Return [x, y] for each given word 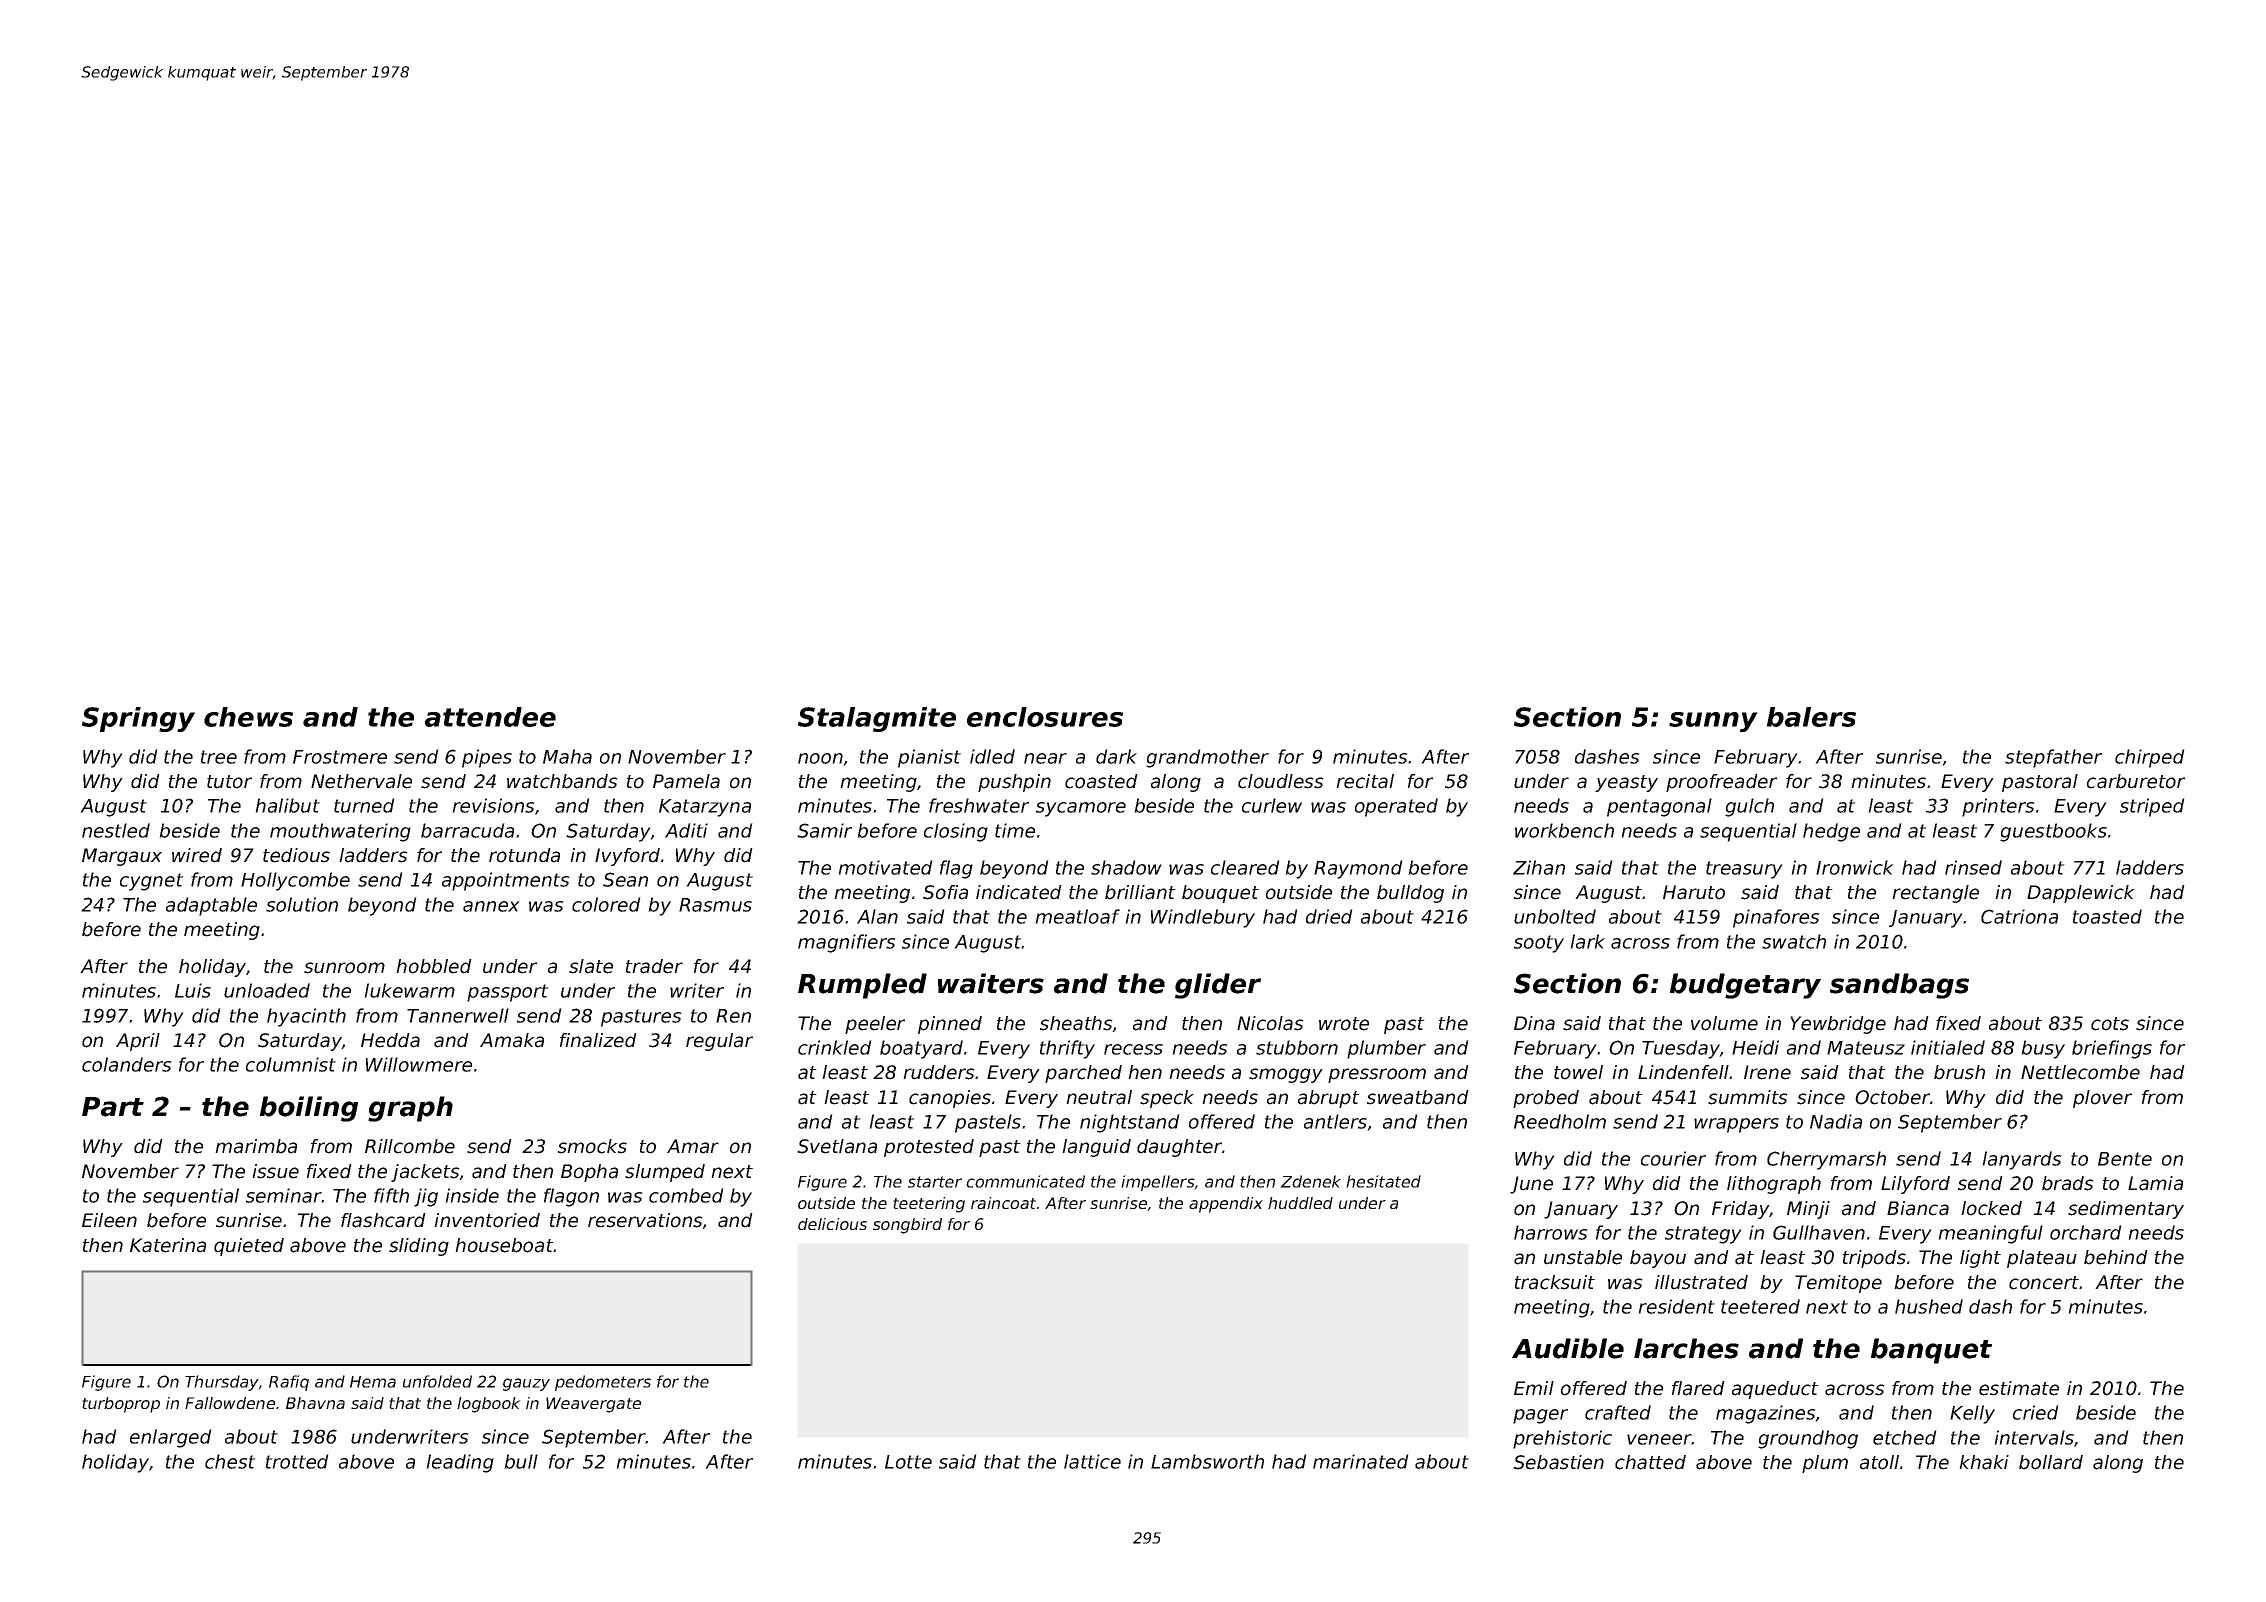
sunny [1713, 722]
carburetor [2136, 781]
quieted [249, 1247]
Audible [1568, 1348]
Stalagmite [877, 719]
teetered [1760, 1306]
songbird [907, 1226]
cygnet [152, 882]
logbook [489, 1405]
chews [248, 717]
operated [1396, 807]
